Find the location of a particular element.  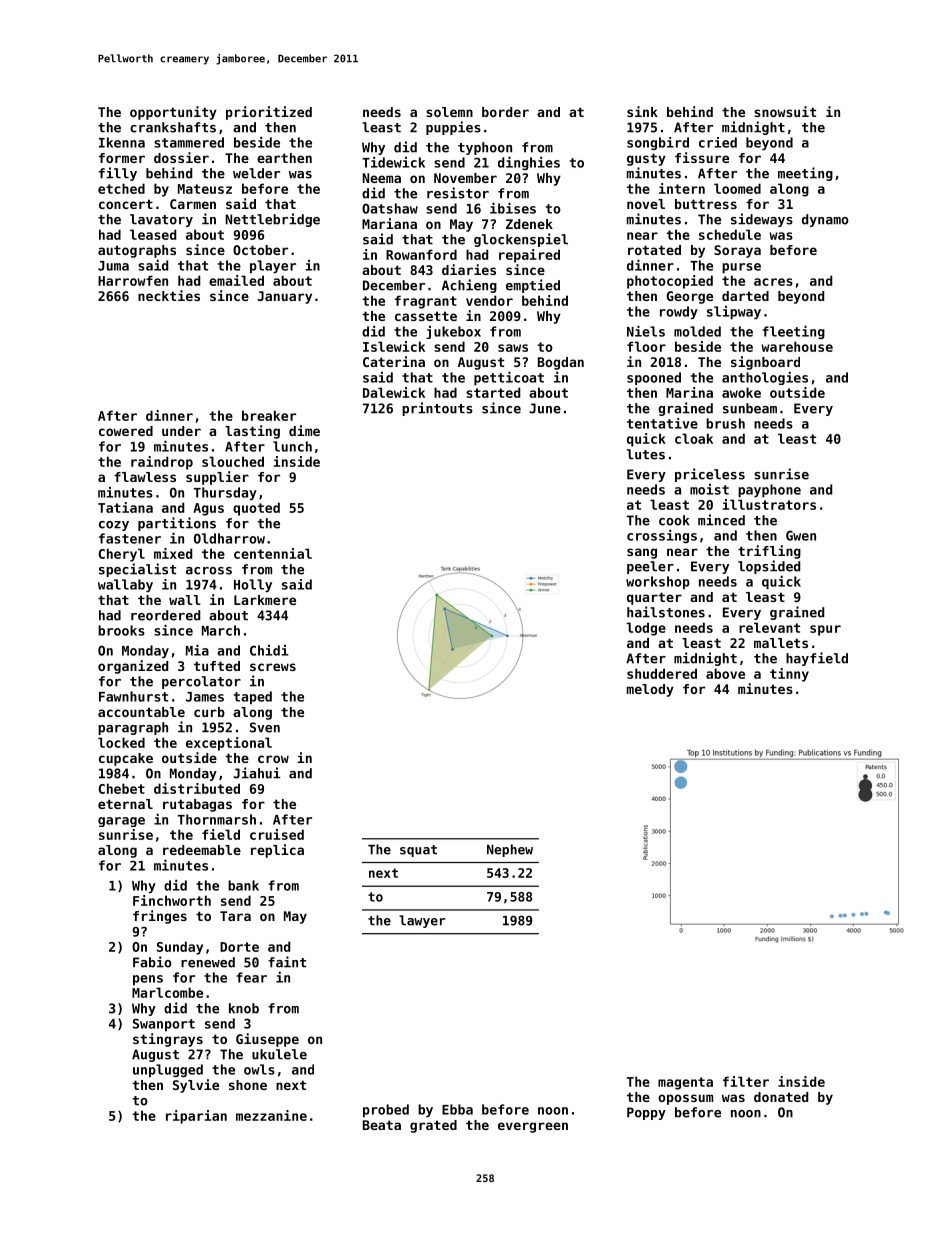

border is located at coordinates (505, 112).
